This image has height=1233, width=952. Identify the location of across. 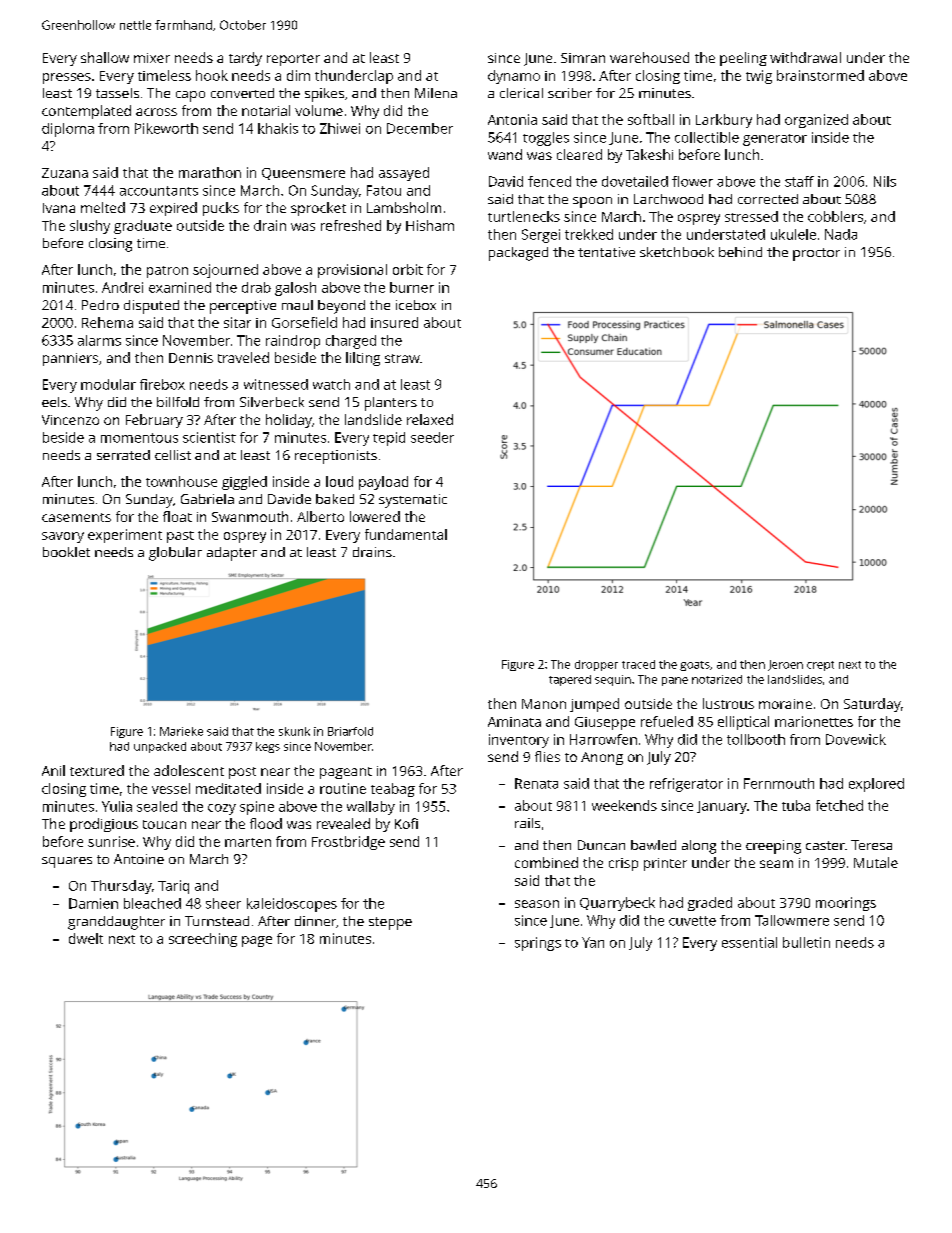
(156, 112).
